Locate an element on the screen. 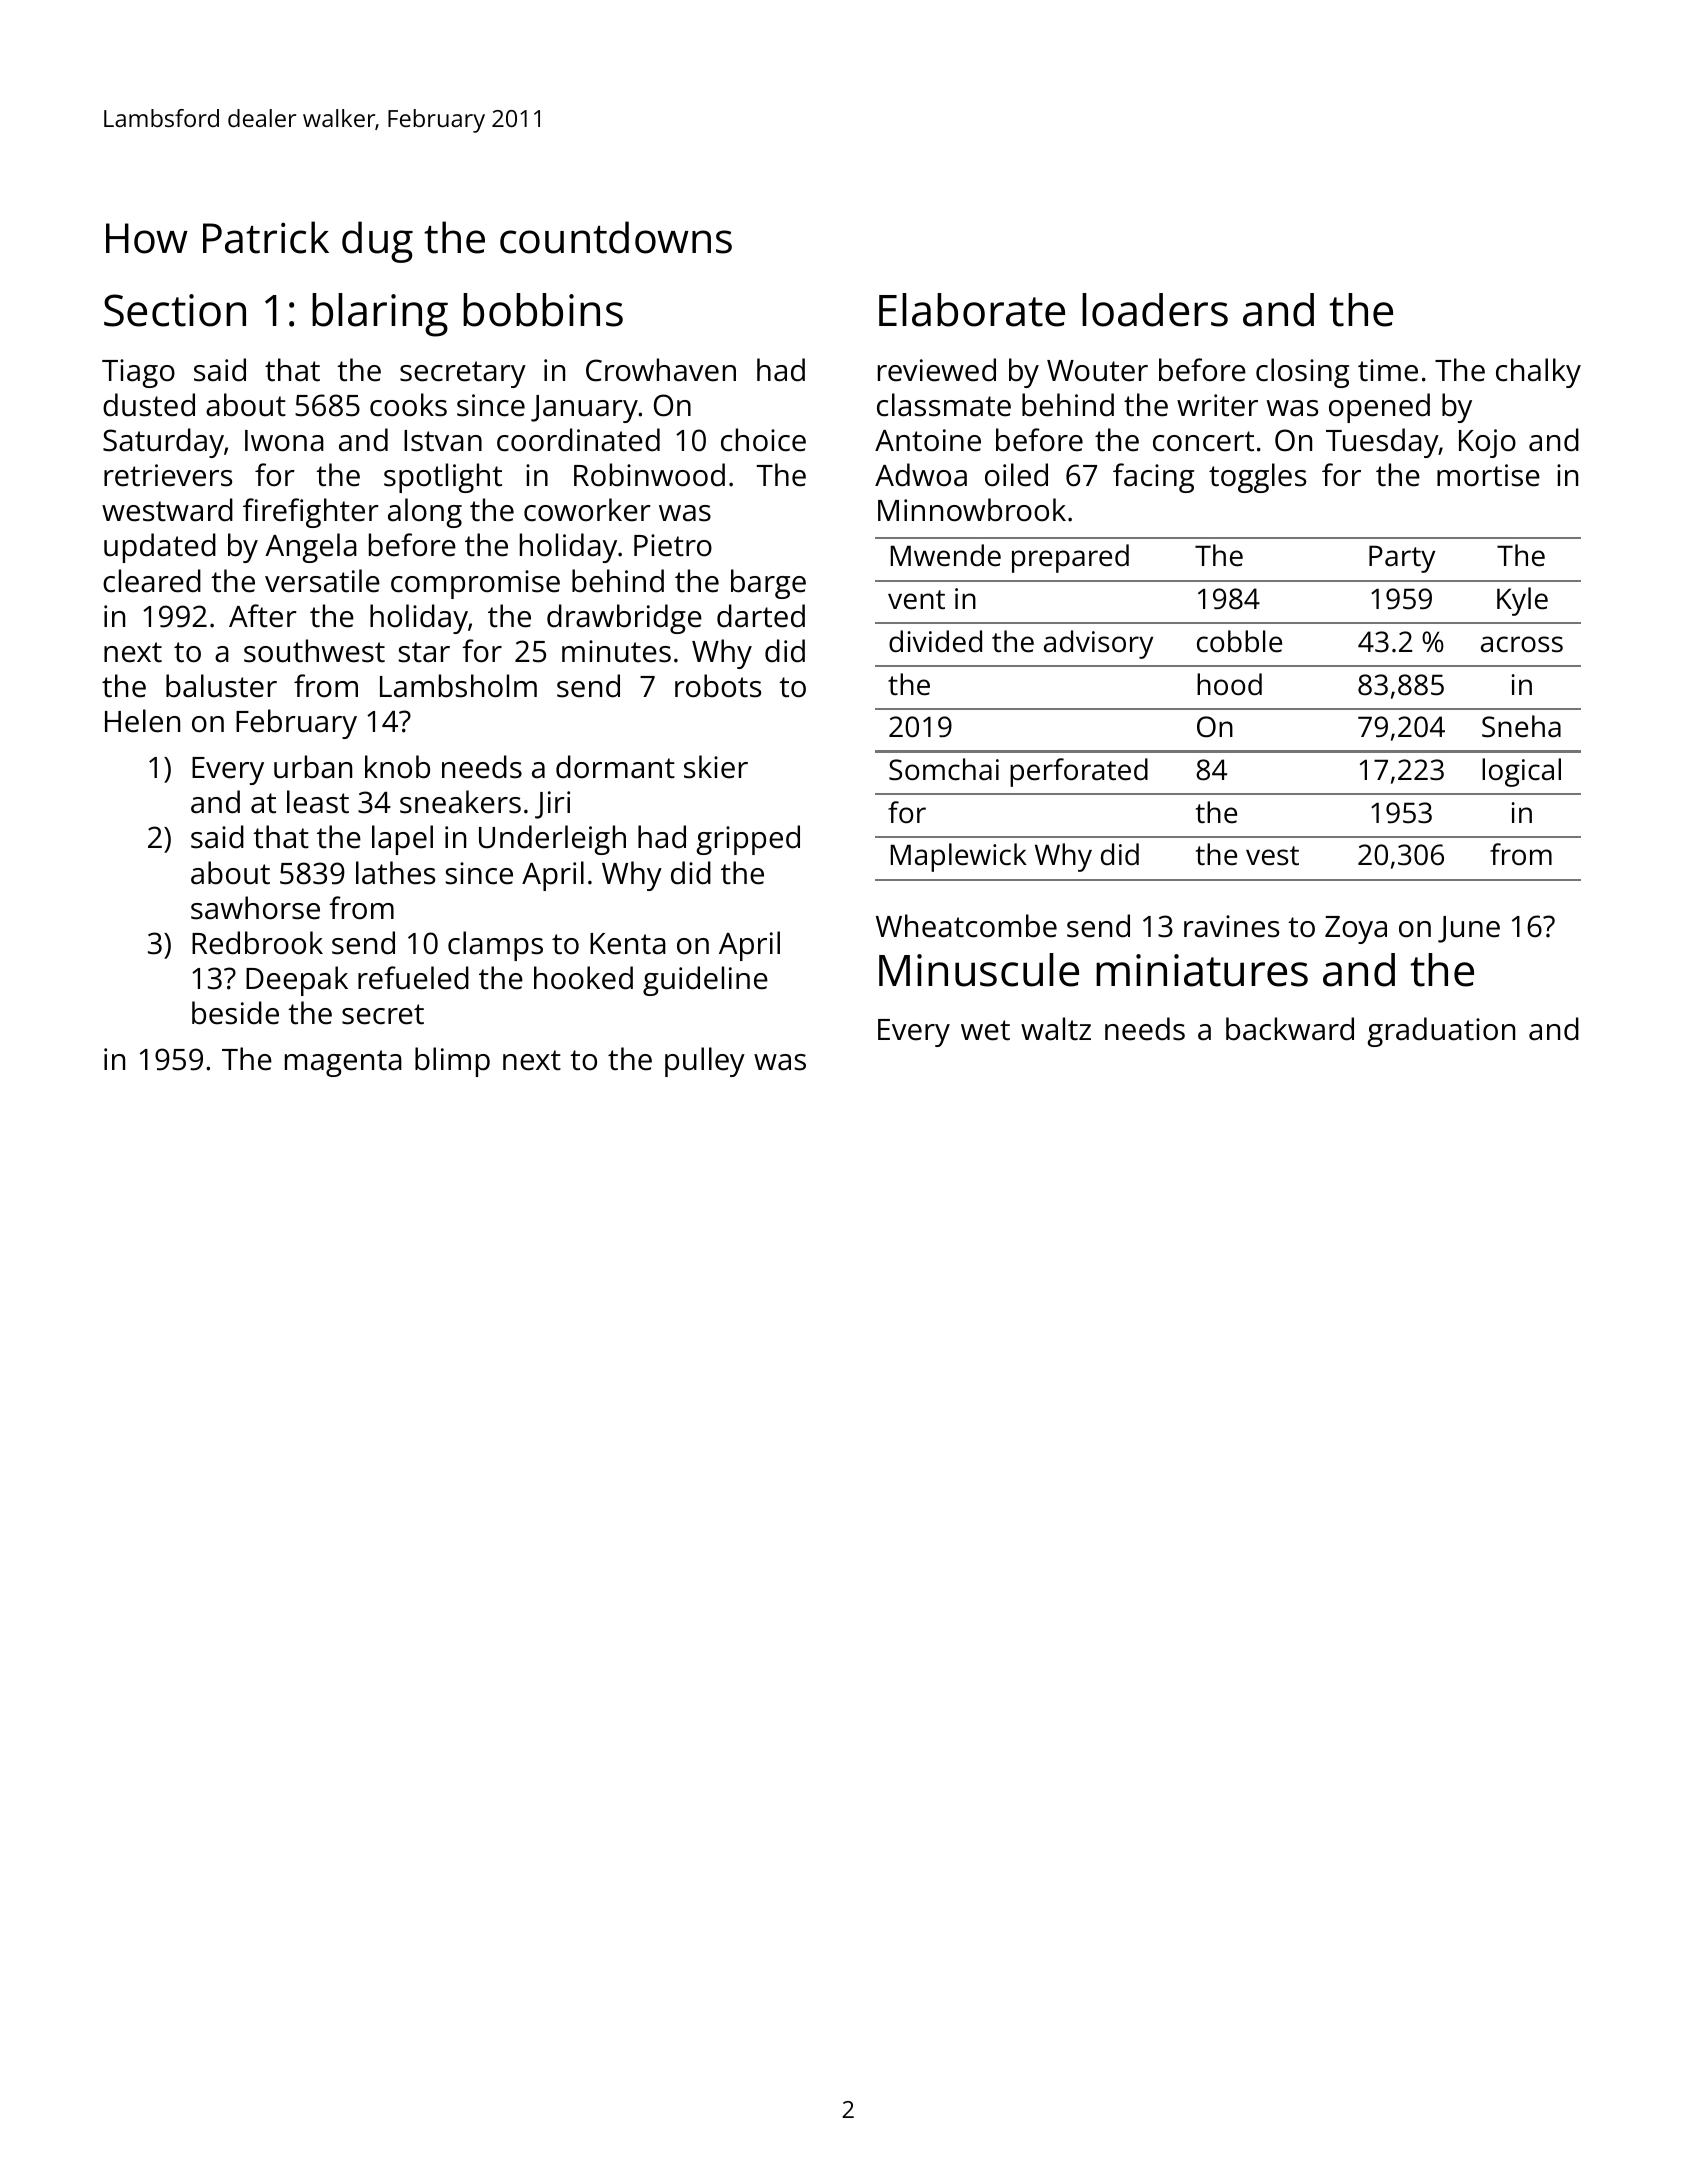  pulley is located at coordinates (705, 1062).
